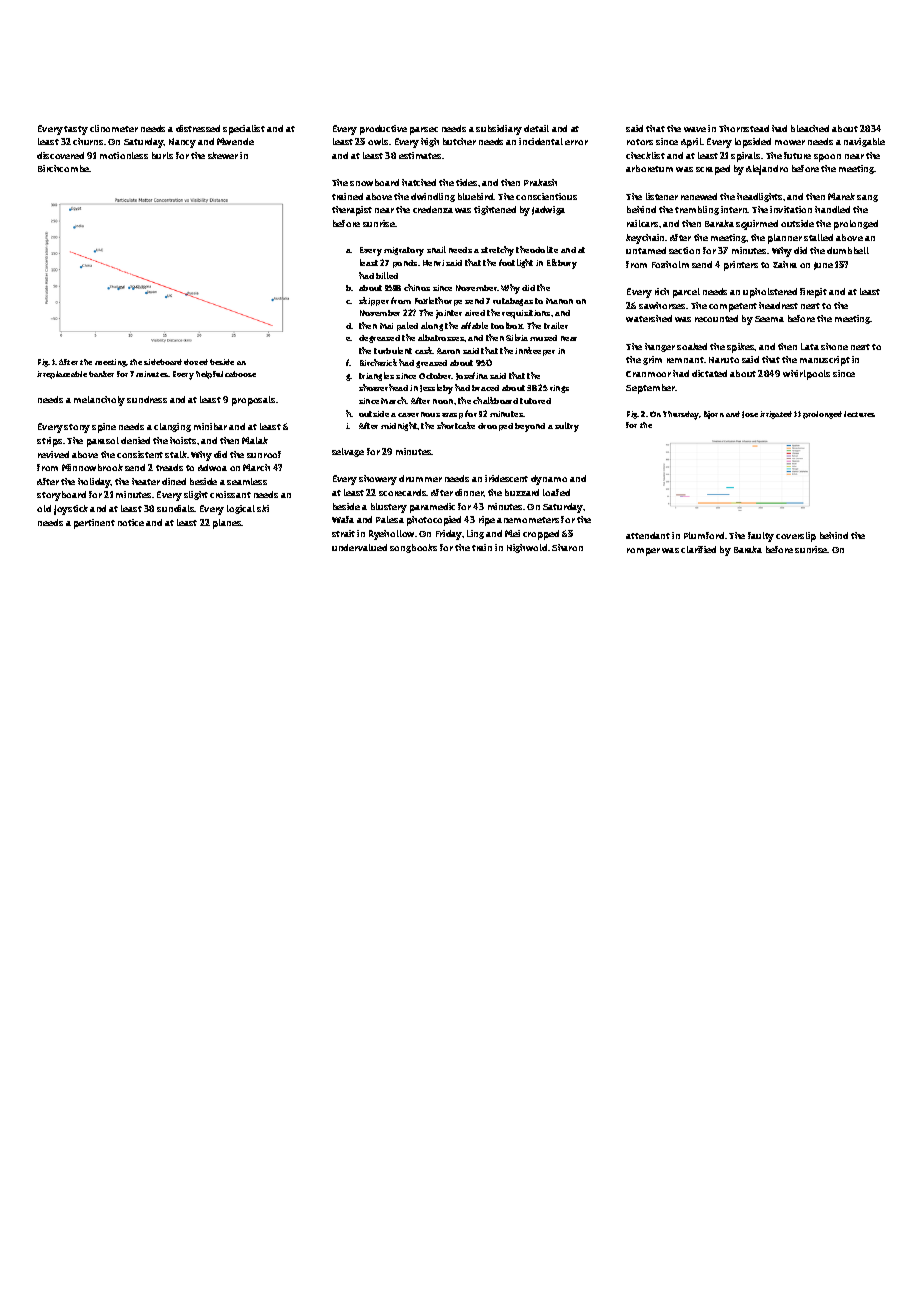 The height and width of the screenshot is (1308, 924). Describe the element at coordinates (64, 168) in the screenshot. I see `Birchcombe` at that location.
